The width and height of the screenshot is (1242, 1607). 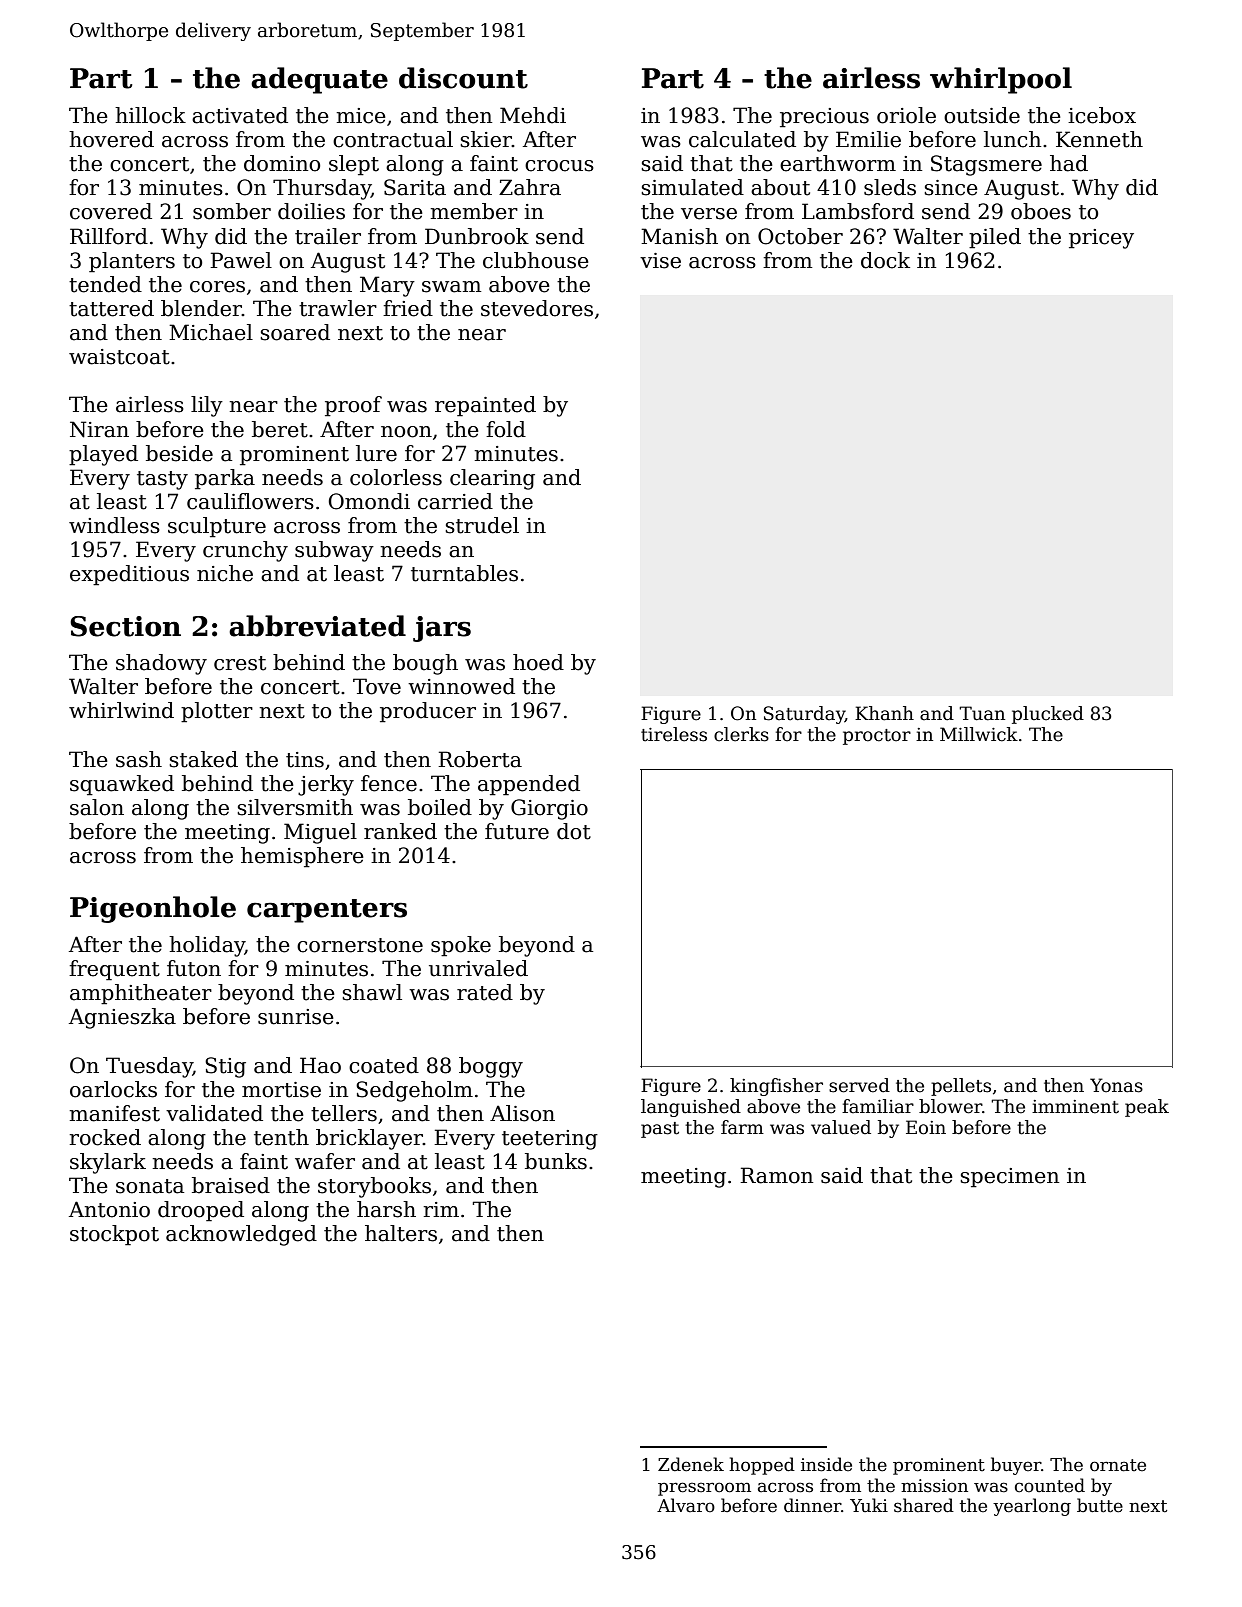 What do you see at coordinates (686, 1505) in the screenshot?
I see `Alvaro` at bounding box center [686, 1505].
